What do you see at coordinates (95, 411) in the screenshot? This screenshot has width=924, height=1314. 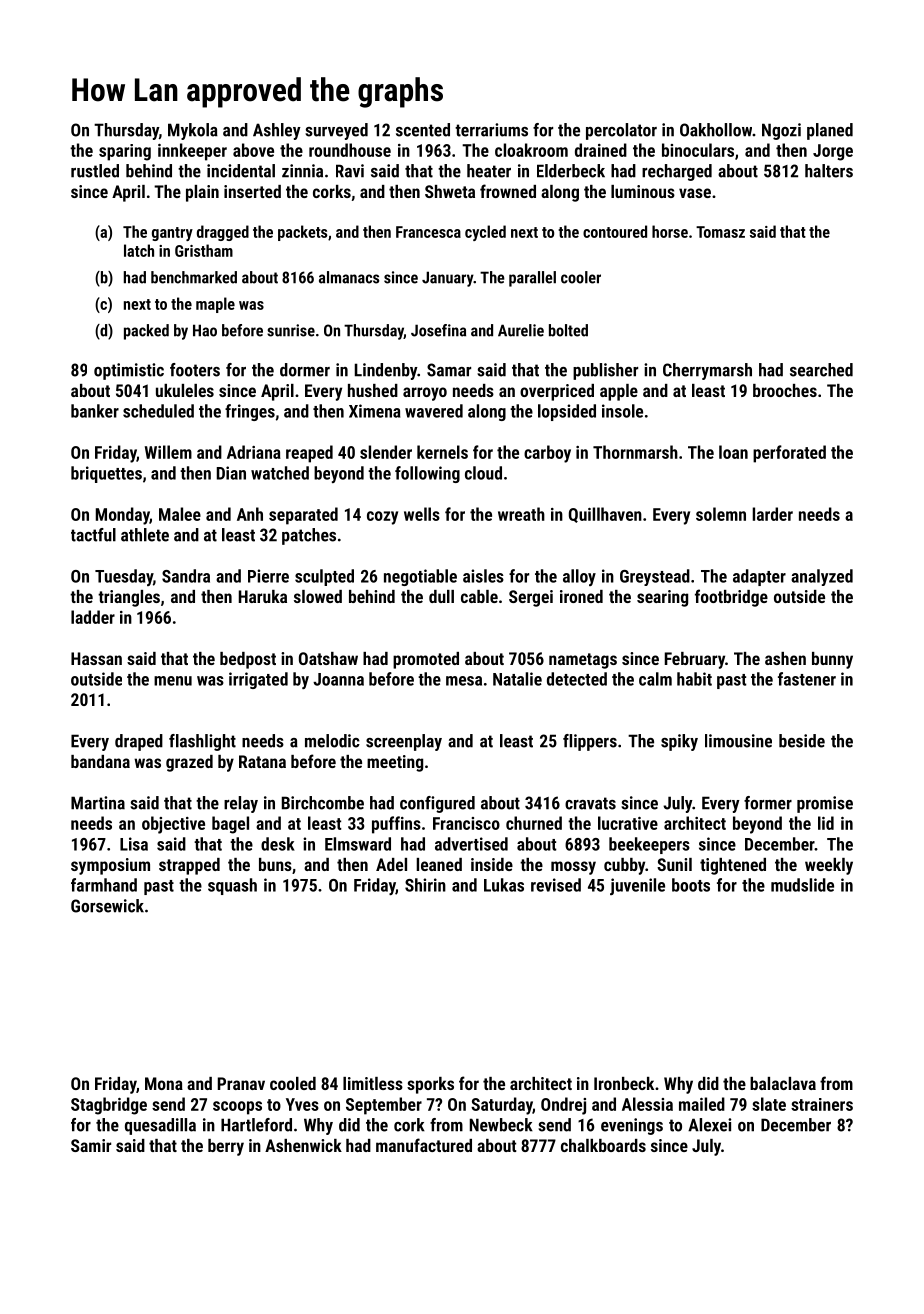 I see `banker` at bounding box center [95, 411].
